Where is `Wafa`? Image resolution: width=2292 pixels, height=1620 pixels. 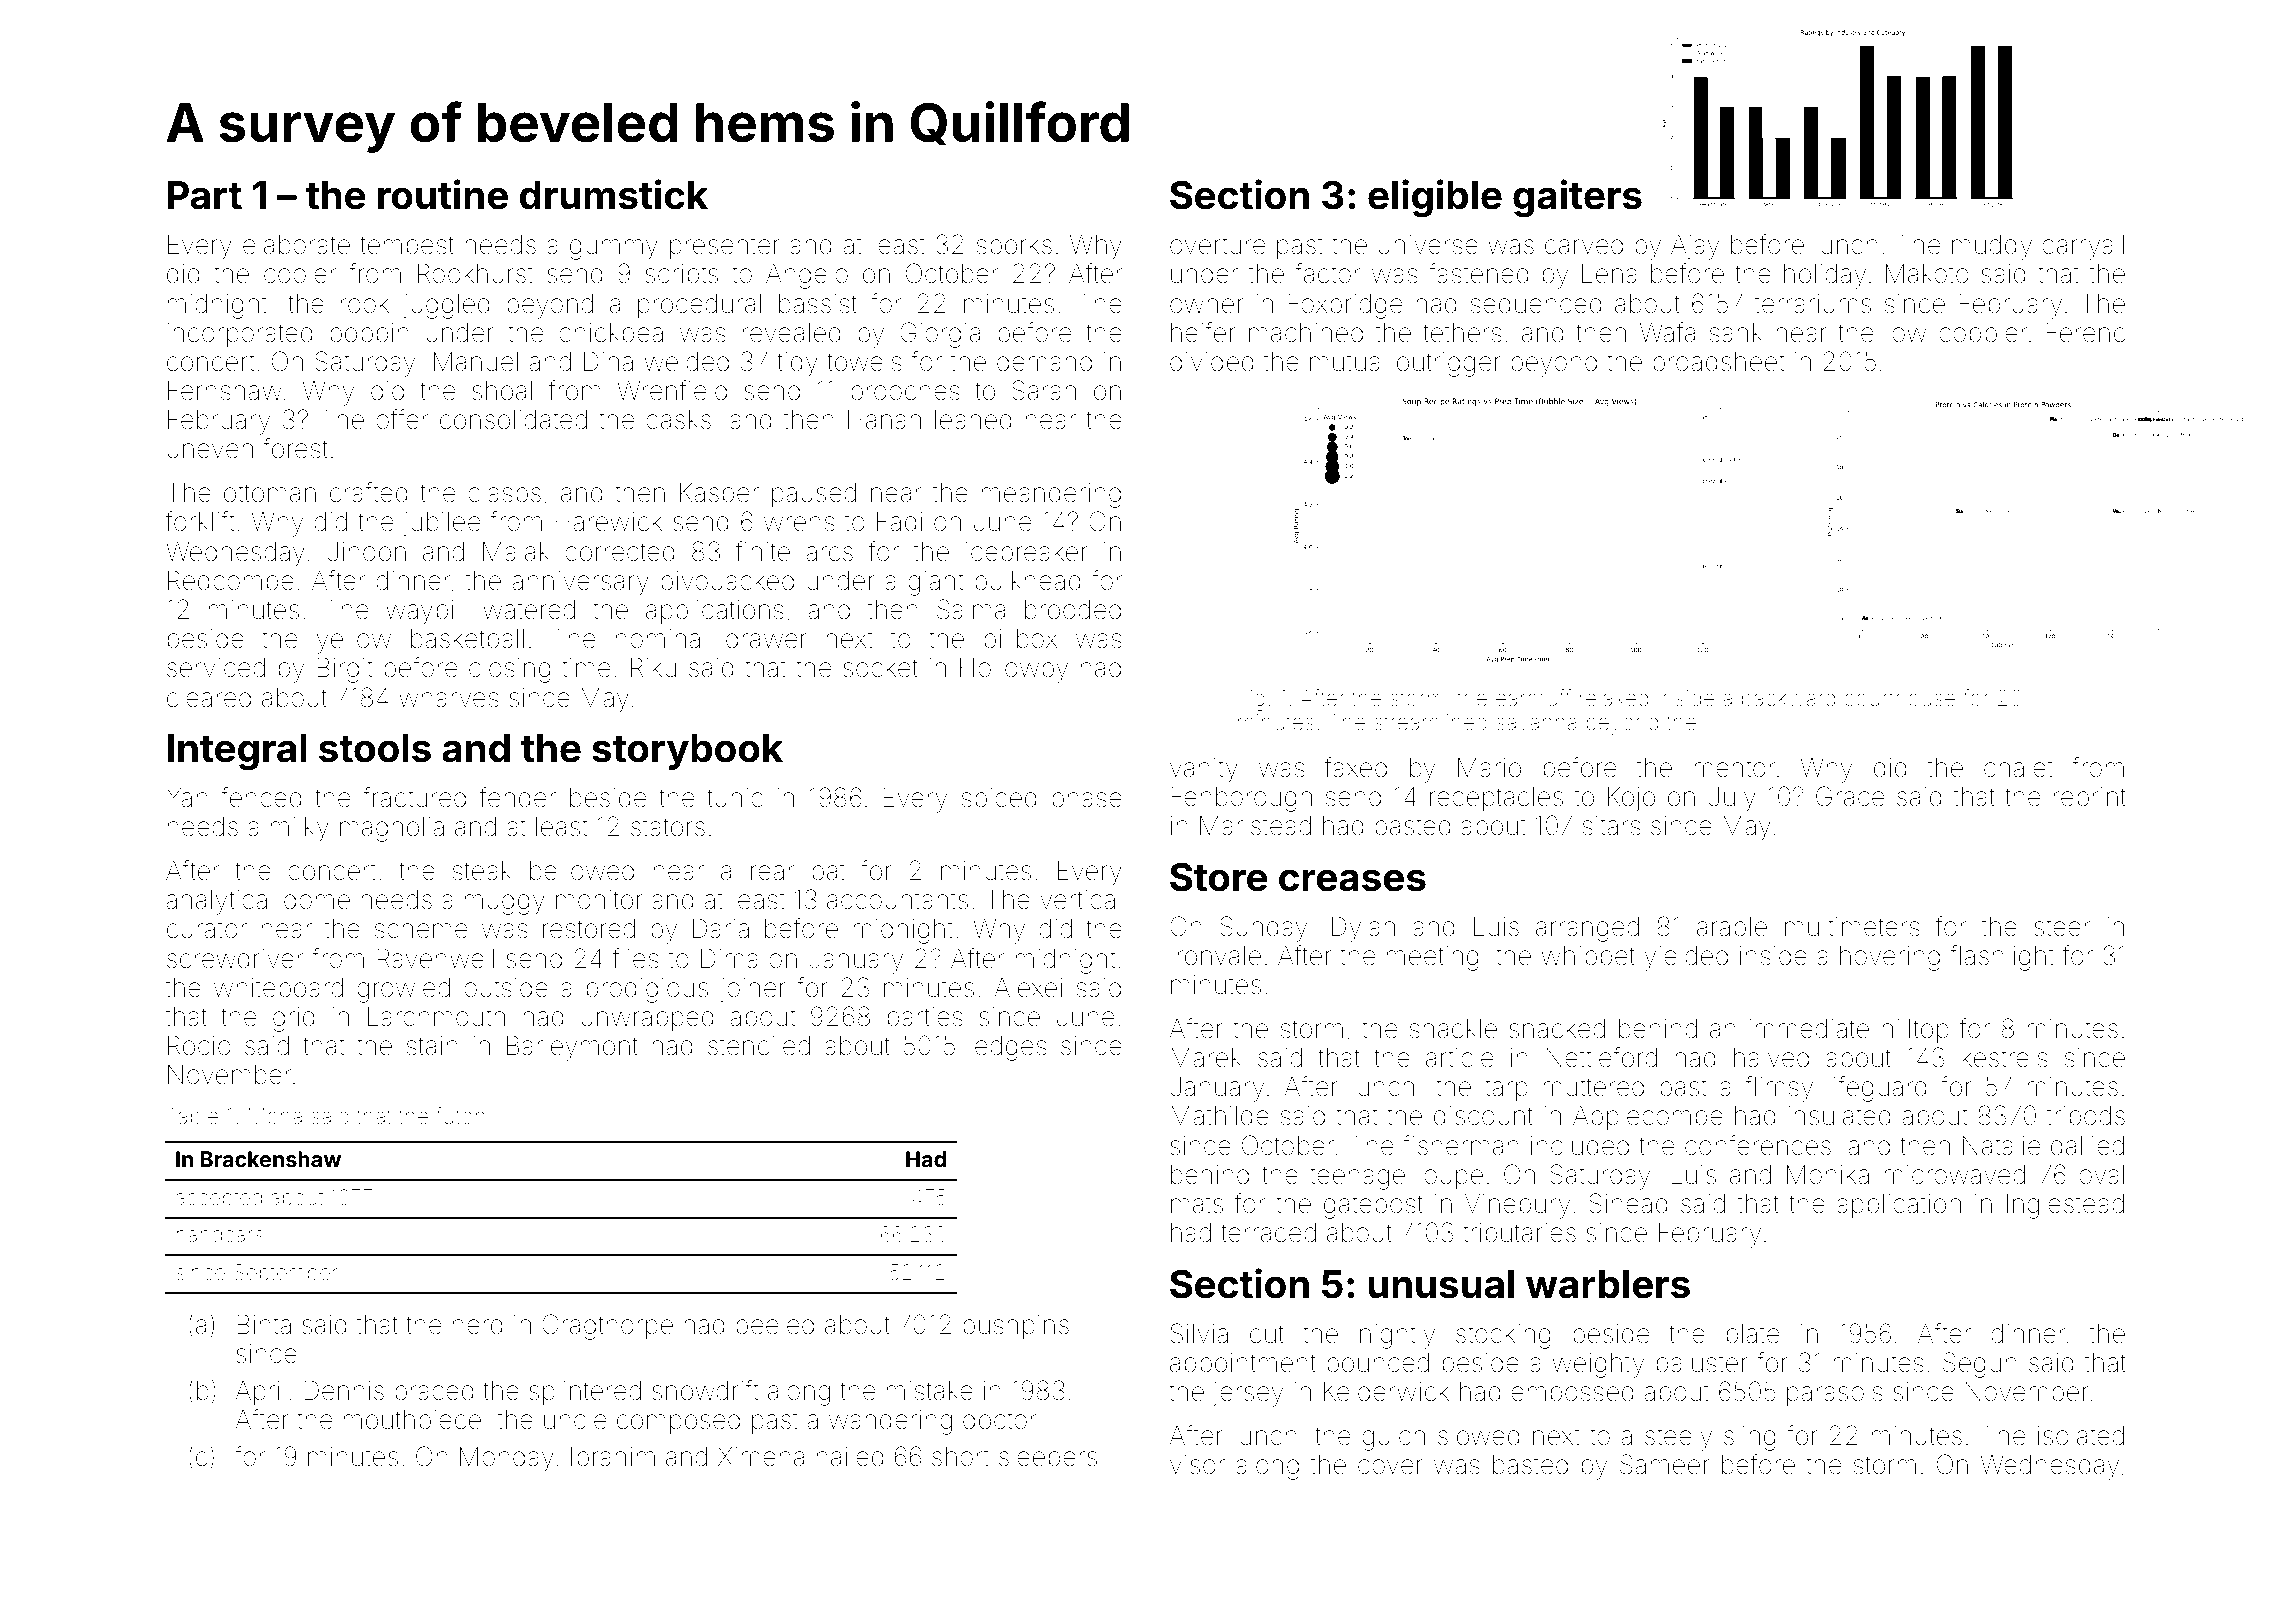
Wafa is located at coordinates (1667, 332).
